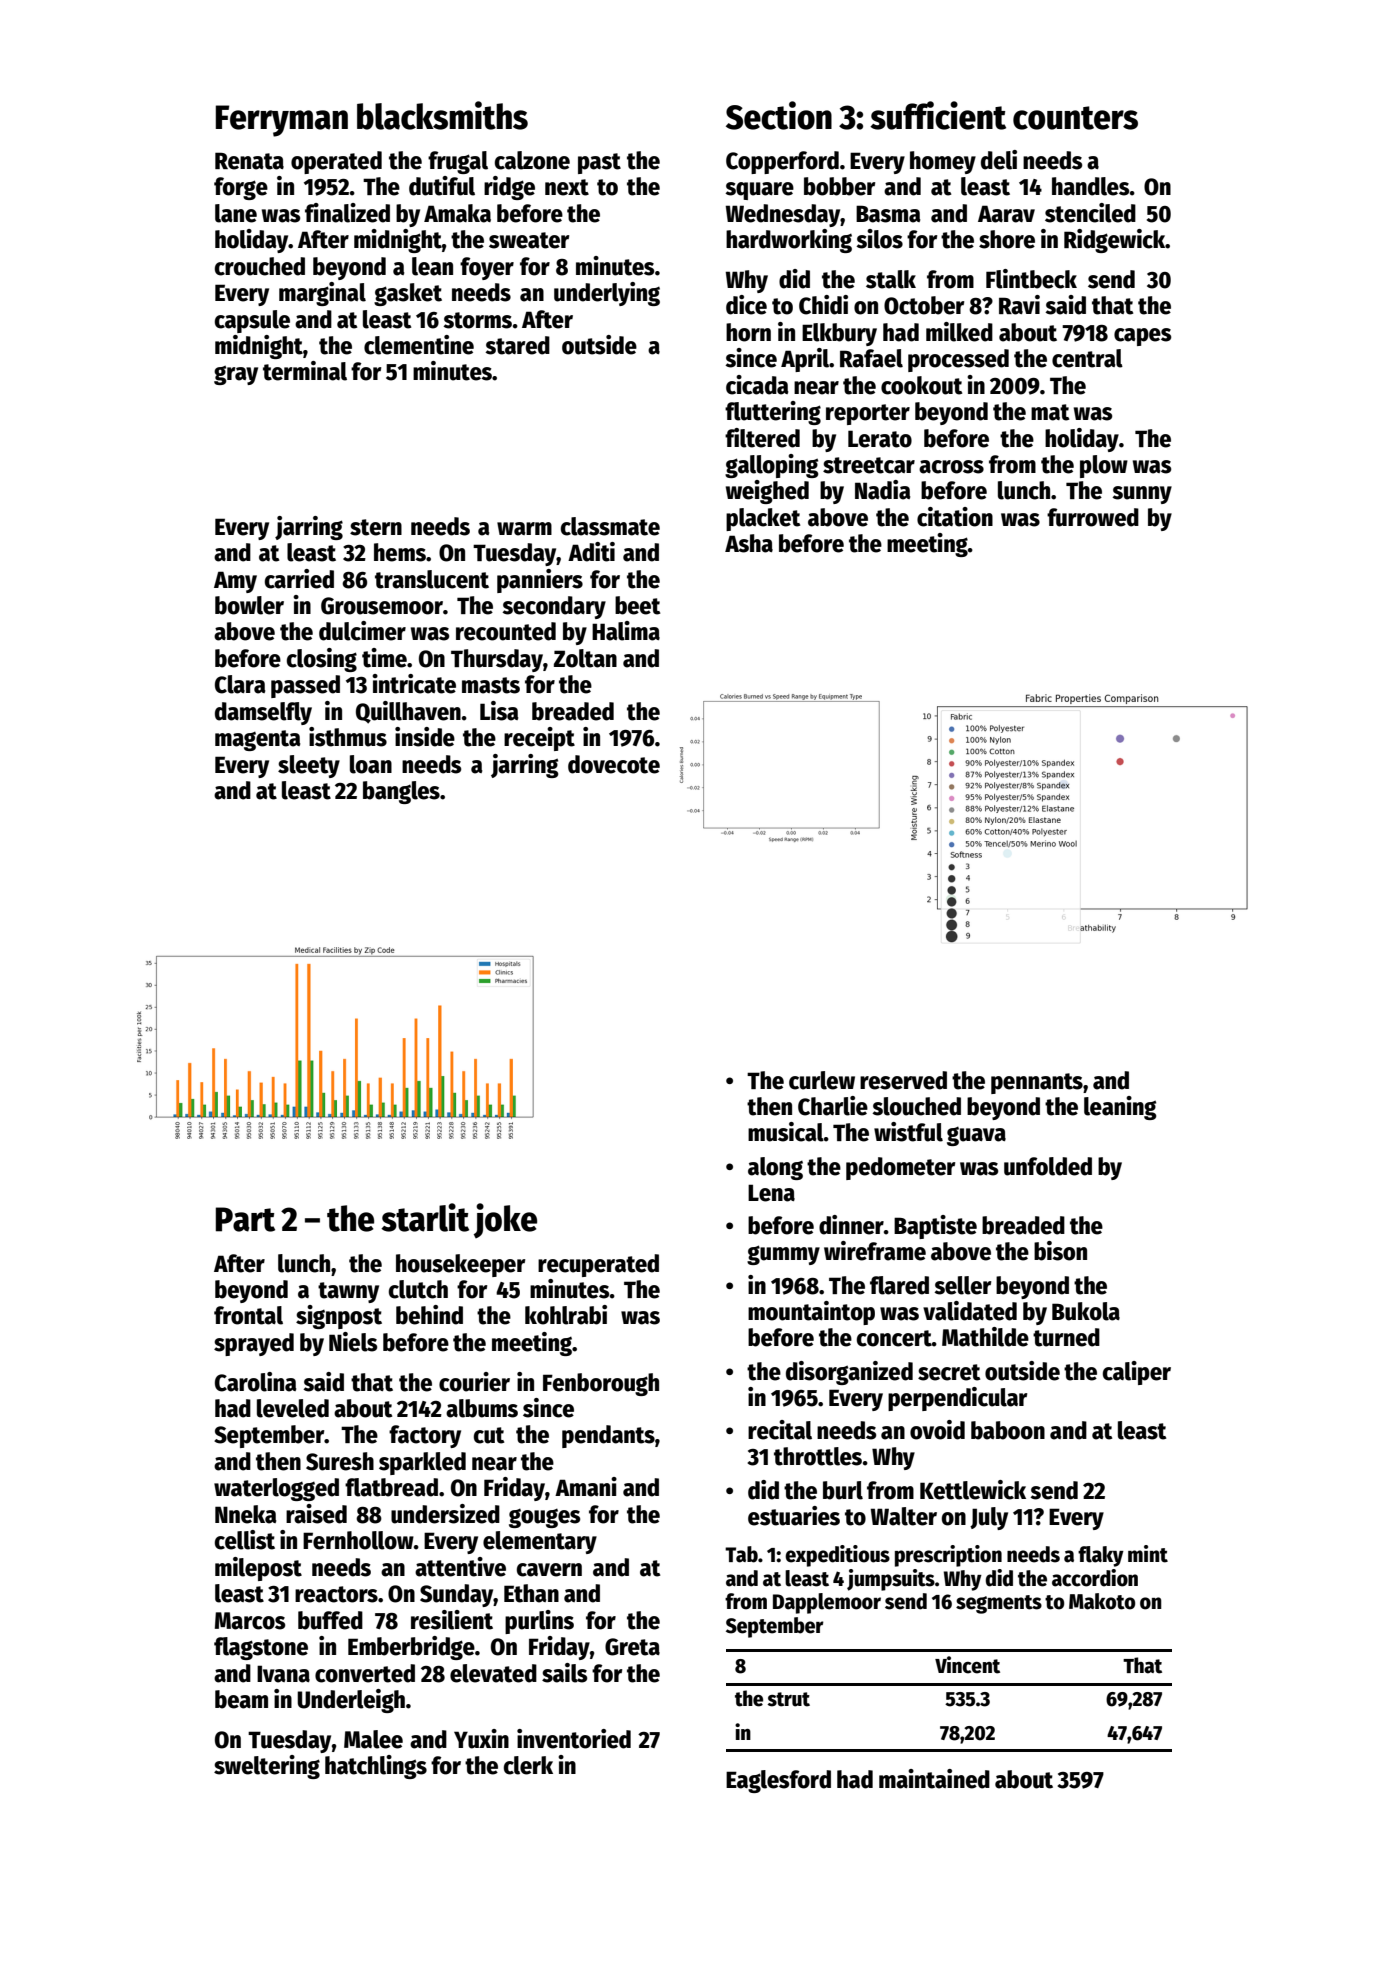 Image resolution: width=1386 pixels, height=1969 pixels. Describe the element at coordinates (1148, 1554) in the screenshot. I see `mint` at that location.
